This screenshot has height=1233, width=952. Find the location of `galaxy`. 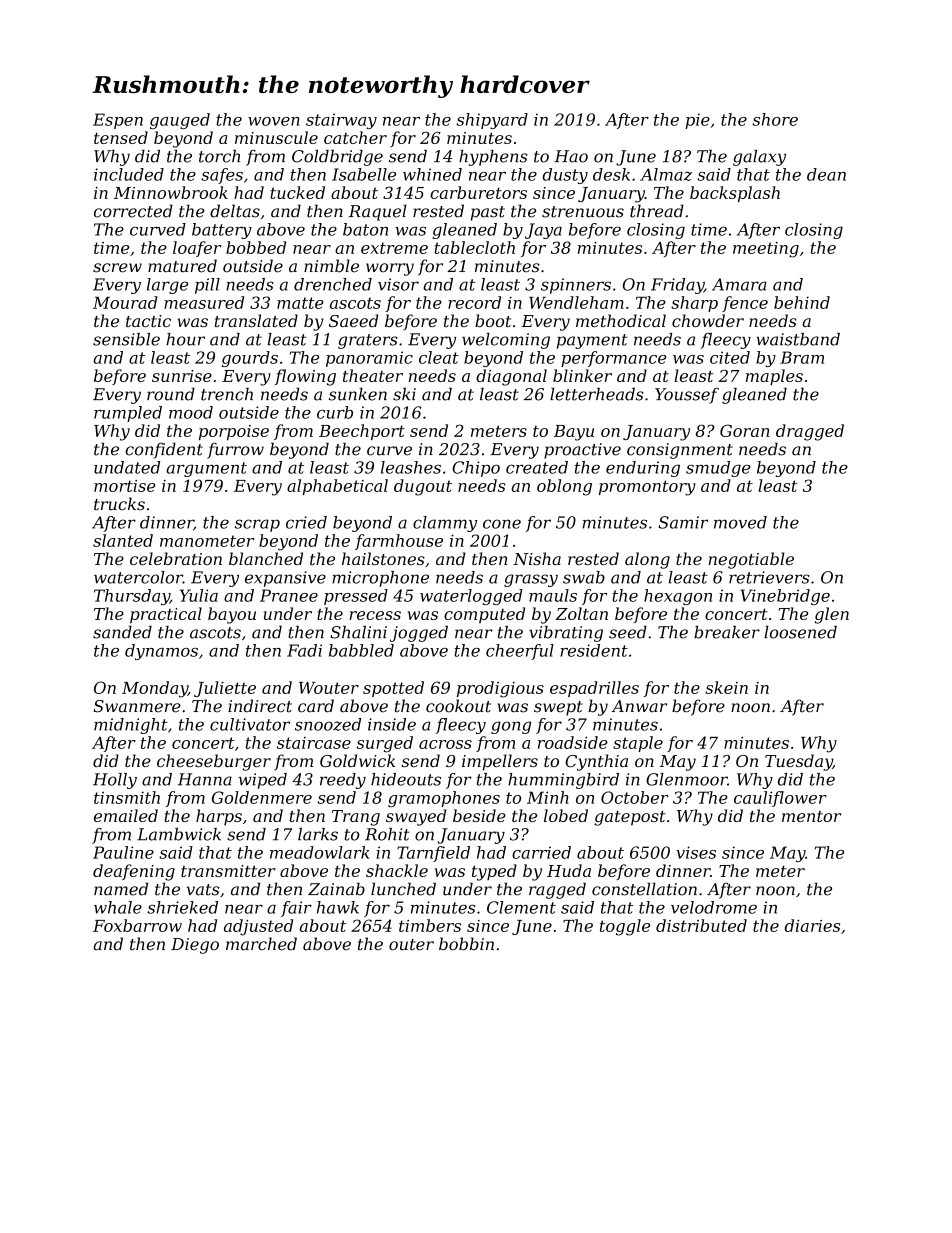

galaxy is located at coordinates (759, 158).
